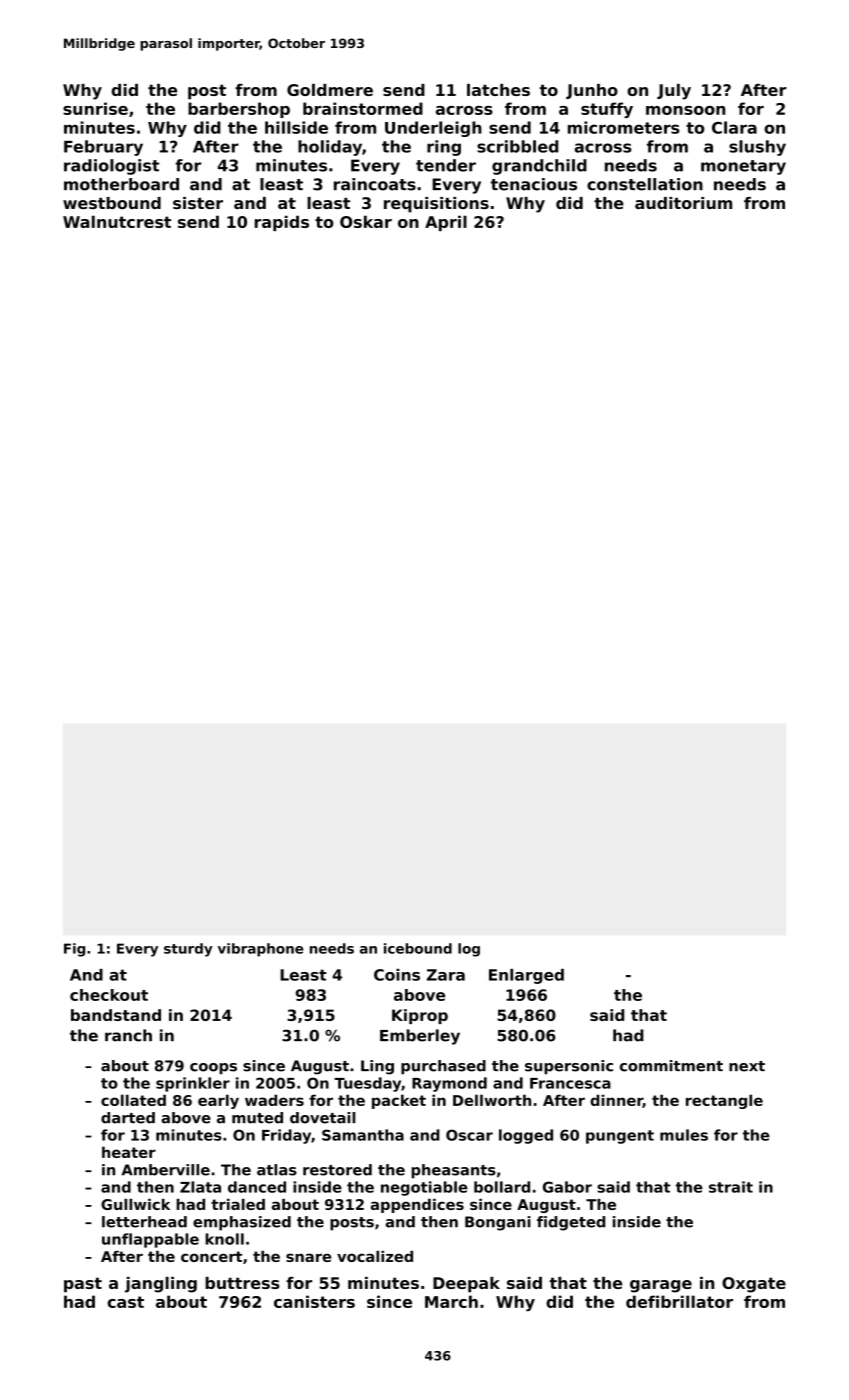 The width and height of the screenshot is (849, 1400). What do you see at coordinates (731, 1187) in the screenshot?
I see `strait` at bounding box center [731, 1187].
